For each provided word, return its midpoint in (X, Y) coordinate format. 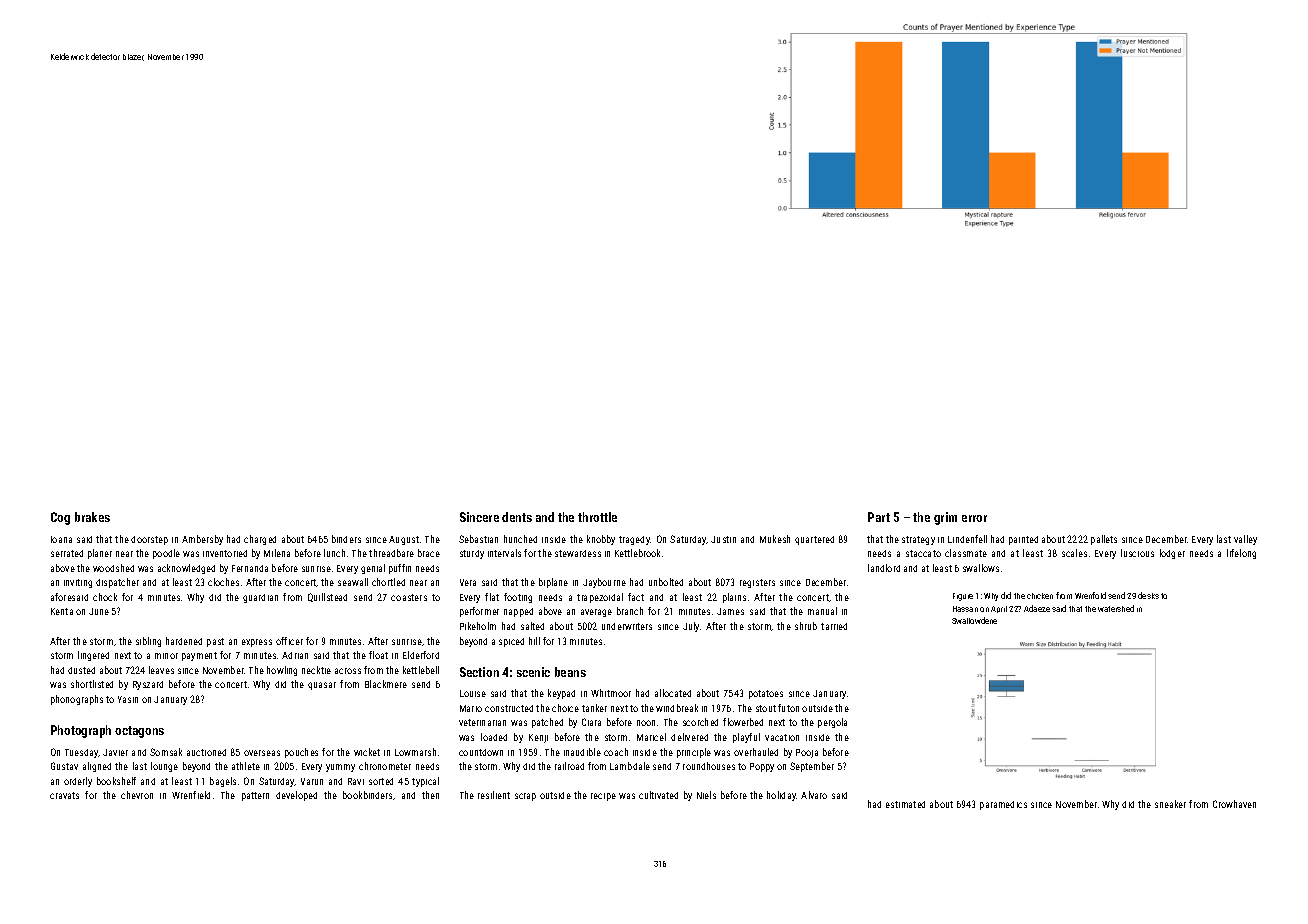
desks (1148, 595)
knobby (601, 540)
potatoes (766, 694)
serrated (67, 553)
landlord (884, 568)
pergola (832, 723)
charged (260, 540)
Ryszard (148, 685)
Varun (312, 781)
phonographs (77, 700)
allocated (673, 693)
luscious (1137, 553)
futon (788, 708)
